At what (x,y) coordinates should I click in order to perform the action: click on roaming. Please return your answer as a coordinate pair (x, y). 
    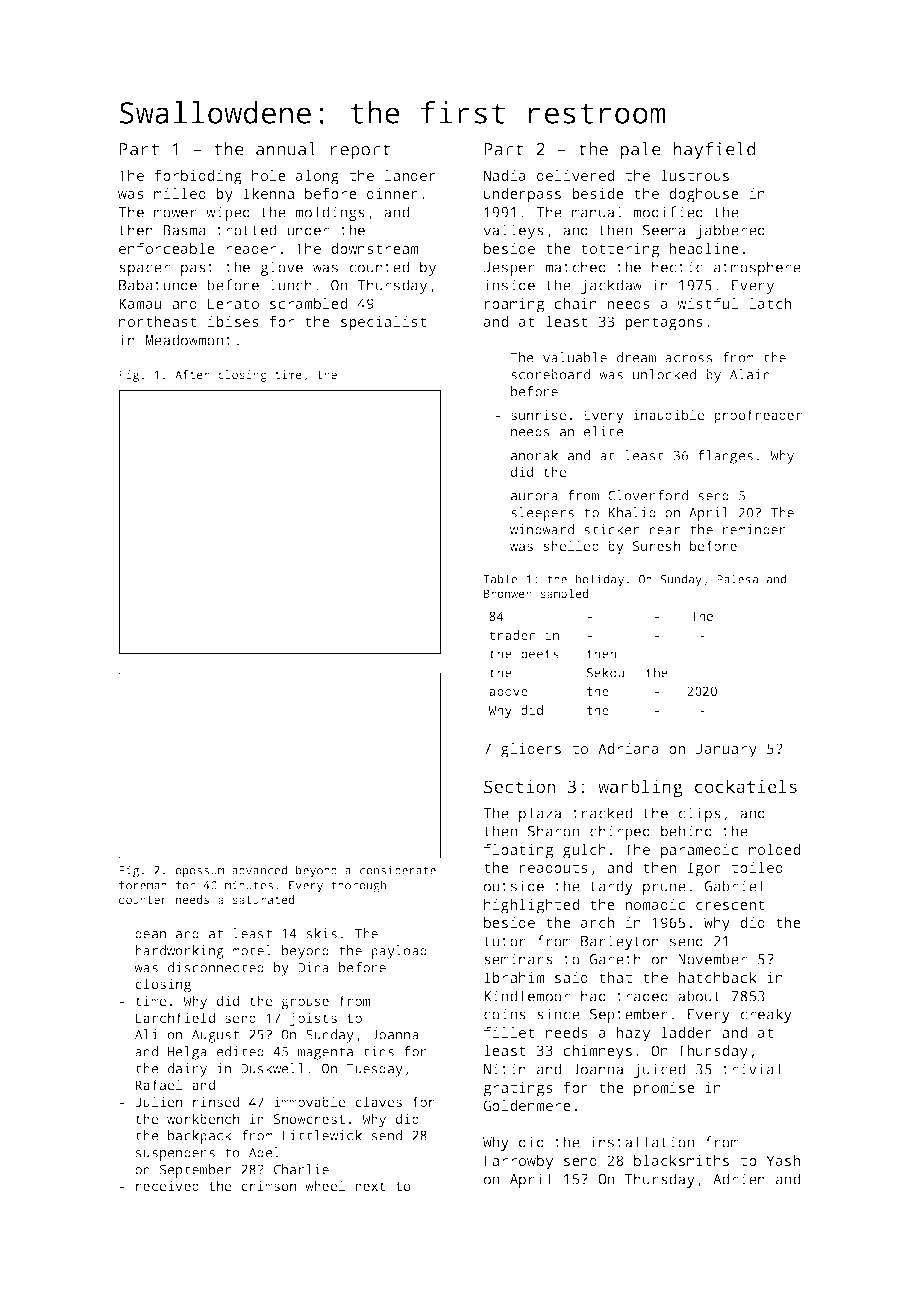
    Looking at the image, I should click on (514, 305).
